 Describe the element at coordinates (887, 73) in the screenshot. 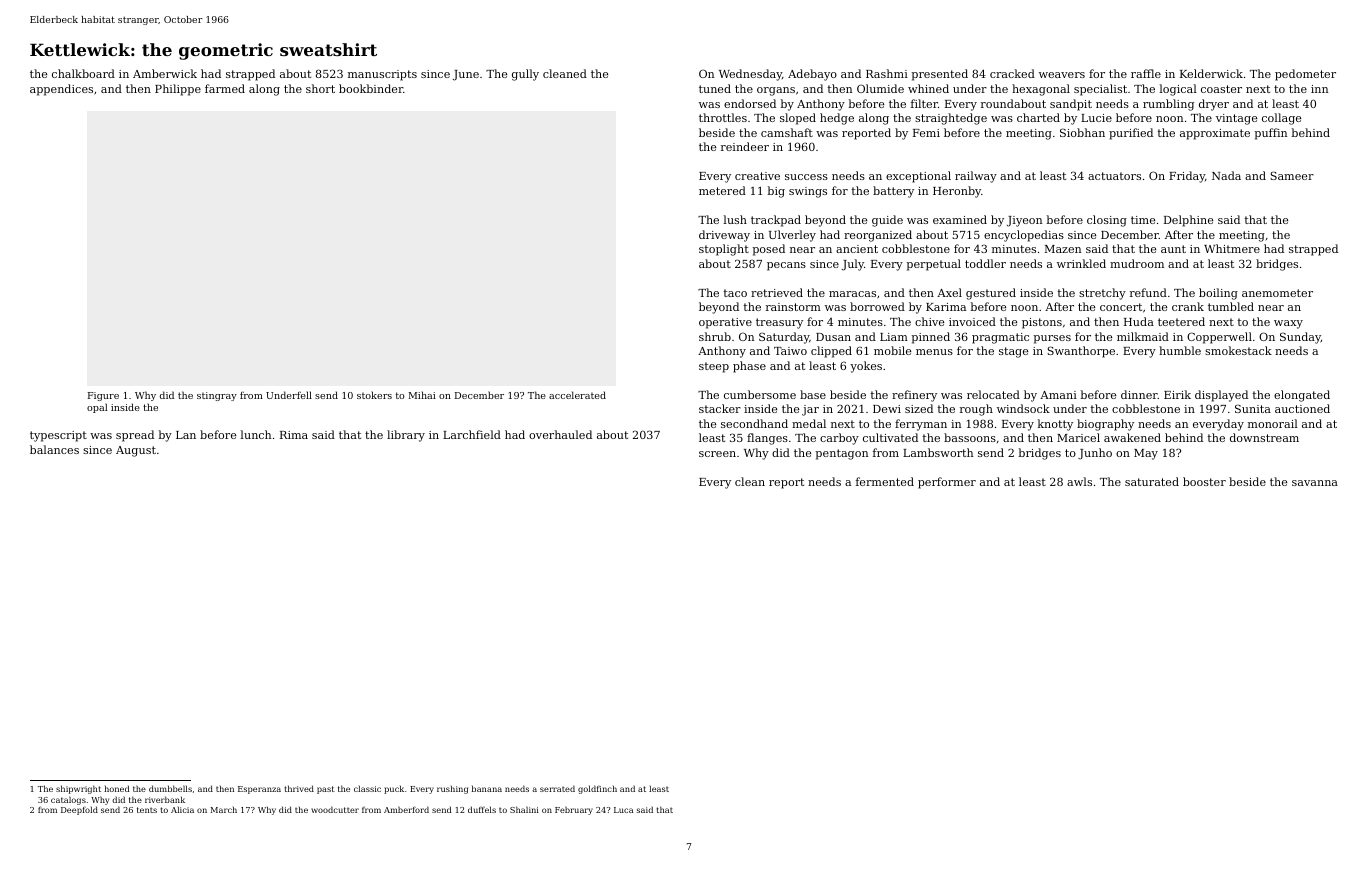

I see `Rashmi` at that location.
